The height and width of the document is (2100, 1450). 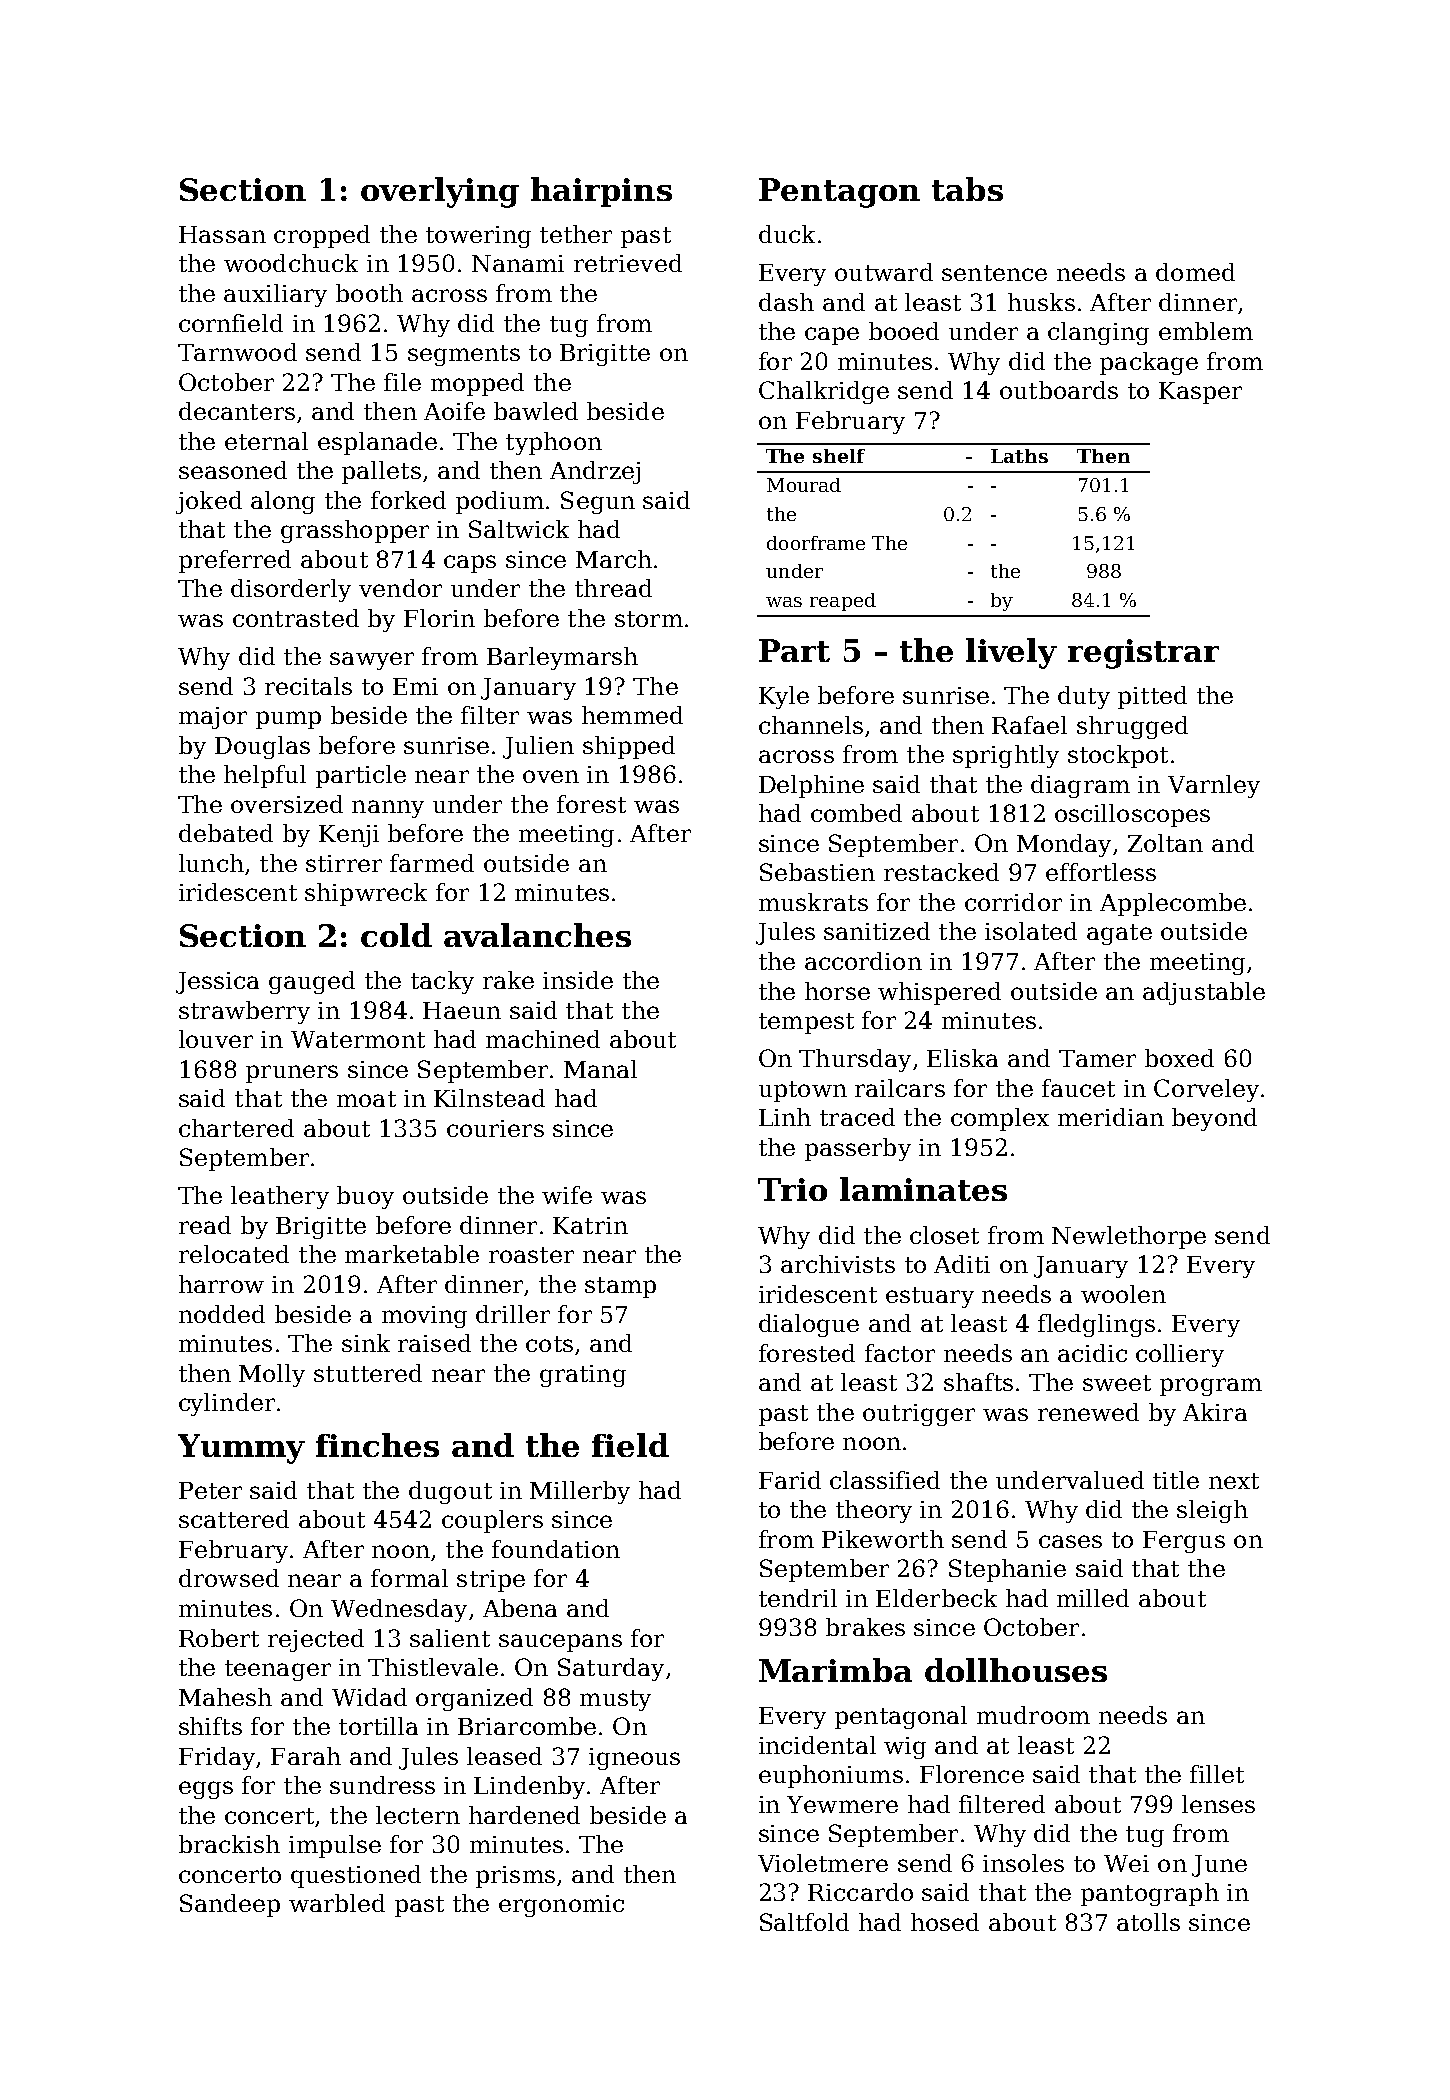 What do you see at coordinates (529, 1787) in the document?
I see `Lindenby` at bounding box center [529, 1787].
